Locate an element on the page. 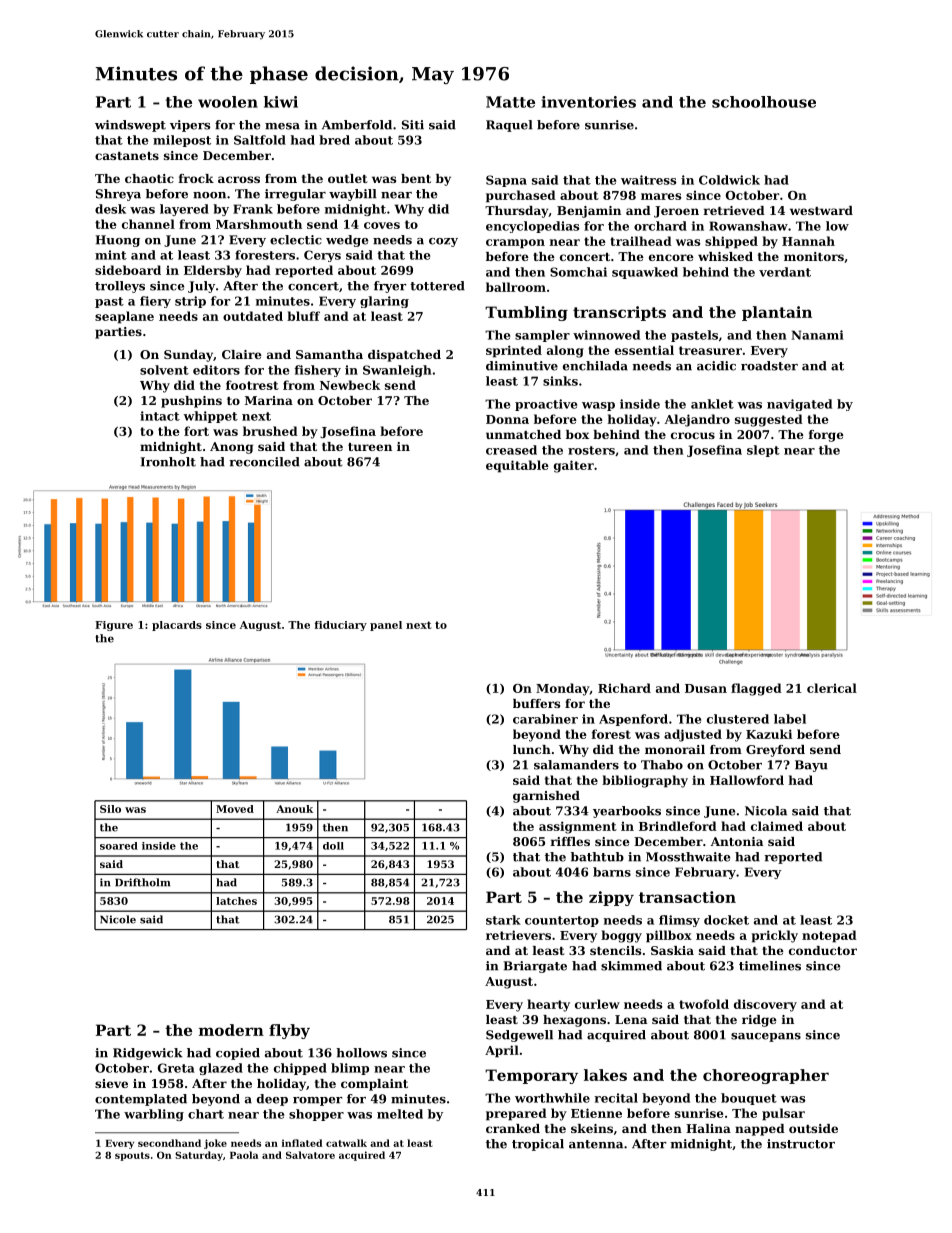 The image size is (952, 1233). Figure is located at coordinates (114, 626).
